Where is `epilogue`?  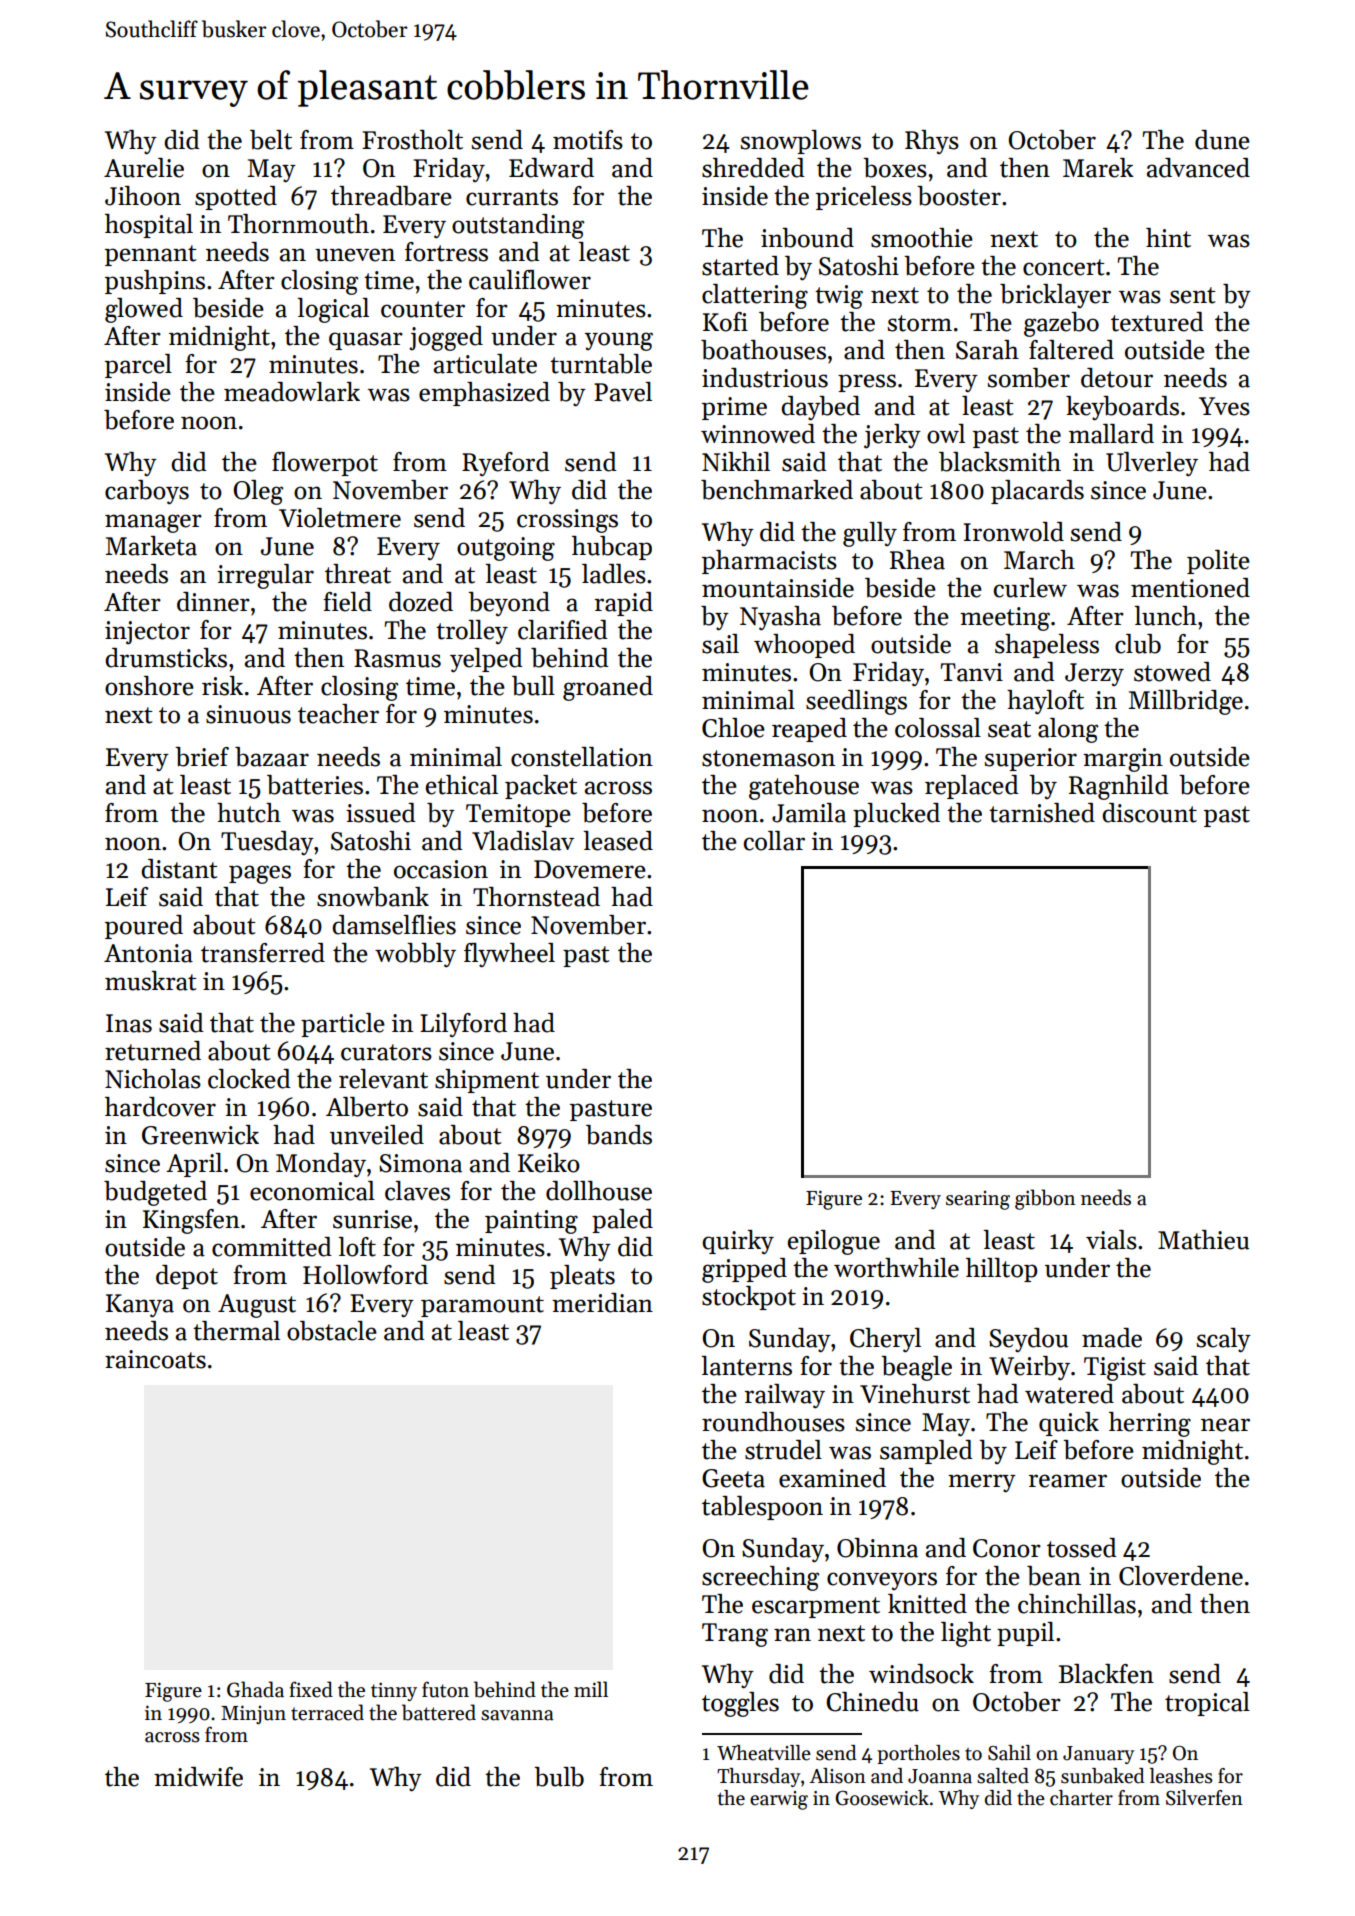 epilogue is located at coordinates (834, 1242).
